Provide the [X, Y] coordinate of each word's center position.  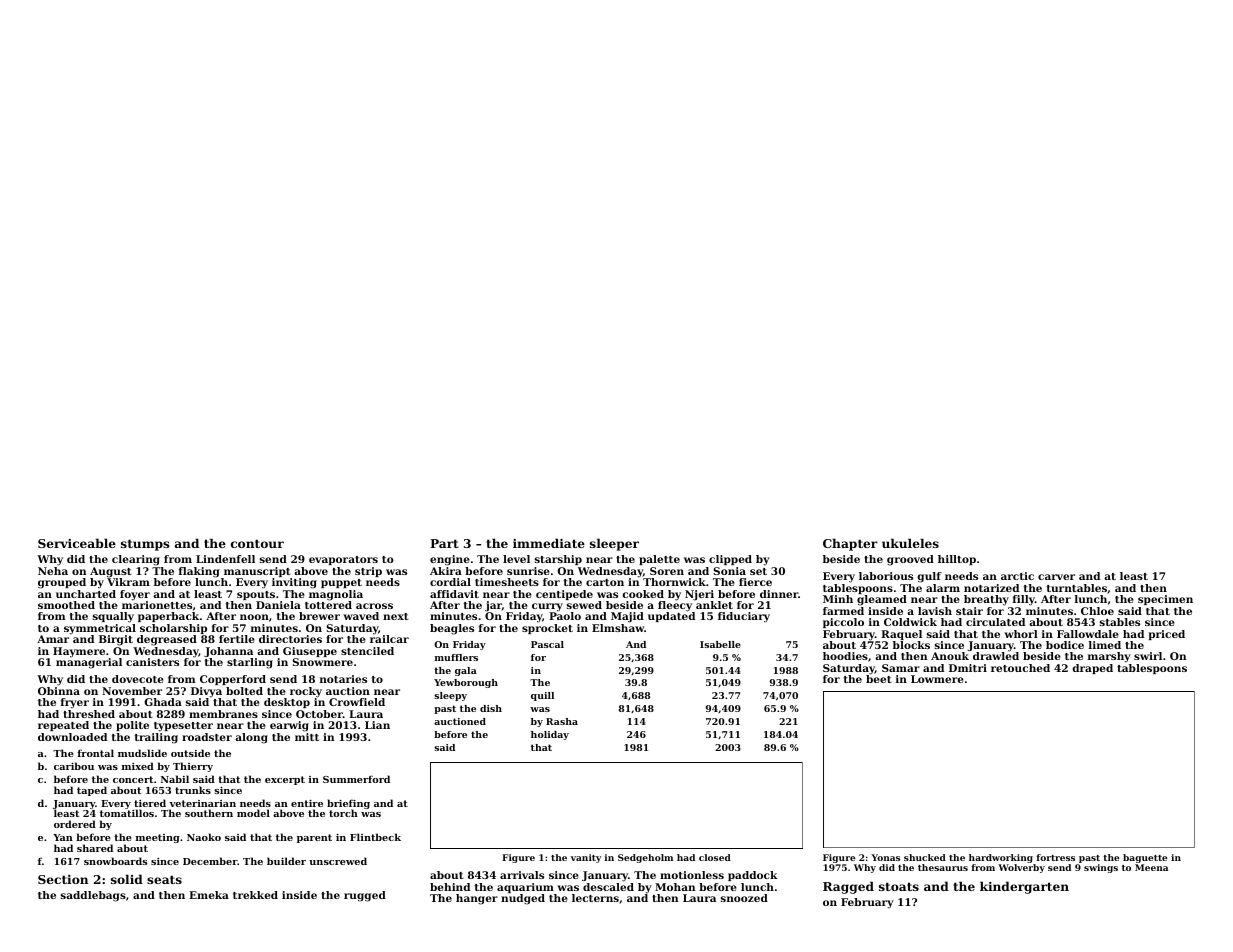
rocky [306, 692]
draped [1092, 669]
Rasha [562, 721]
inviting [294, 583]
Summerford [356, 779]
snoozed [744, 898]
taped [92, 791]
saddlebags [93, 896]
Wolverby [1021, 868]
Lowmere [937, 679]
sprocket [547, 629]
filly [1024, 600]
